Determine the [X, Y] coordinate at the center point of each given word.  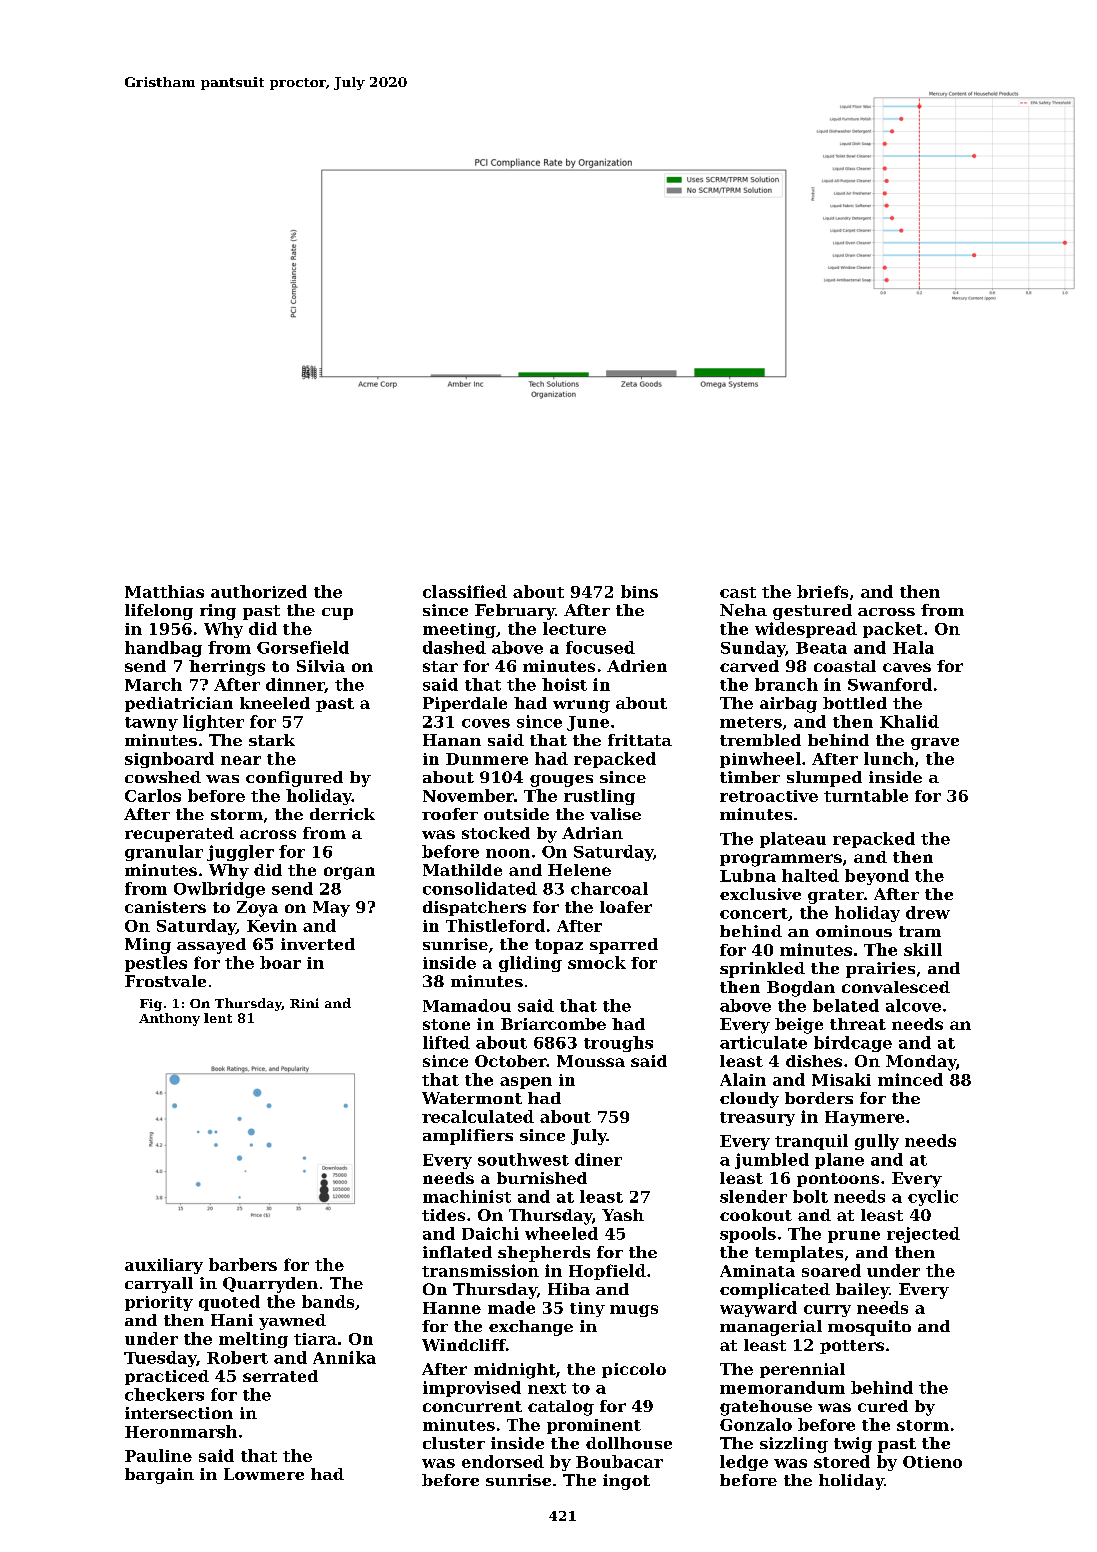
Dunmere [487, 759]
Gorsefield [303, 647]
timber [750, 777]
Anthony [169, 1019]
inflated [457, 1252]
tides [443, 1215]
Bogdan [801, 989]
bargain [159, 1476]
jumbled [772, 1161]
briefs [822, 591]
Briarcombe [553, 1024]
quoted [229, 1303]
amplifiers [468, 1137]
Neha [743, 610]
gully [877, 1142]
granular [164, 853]
